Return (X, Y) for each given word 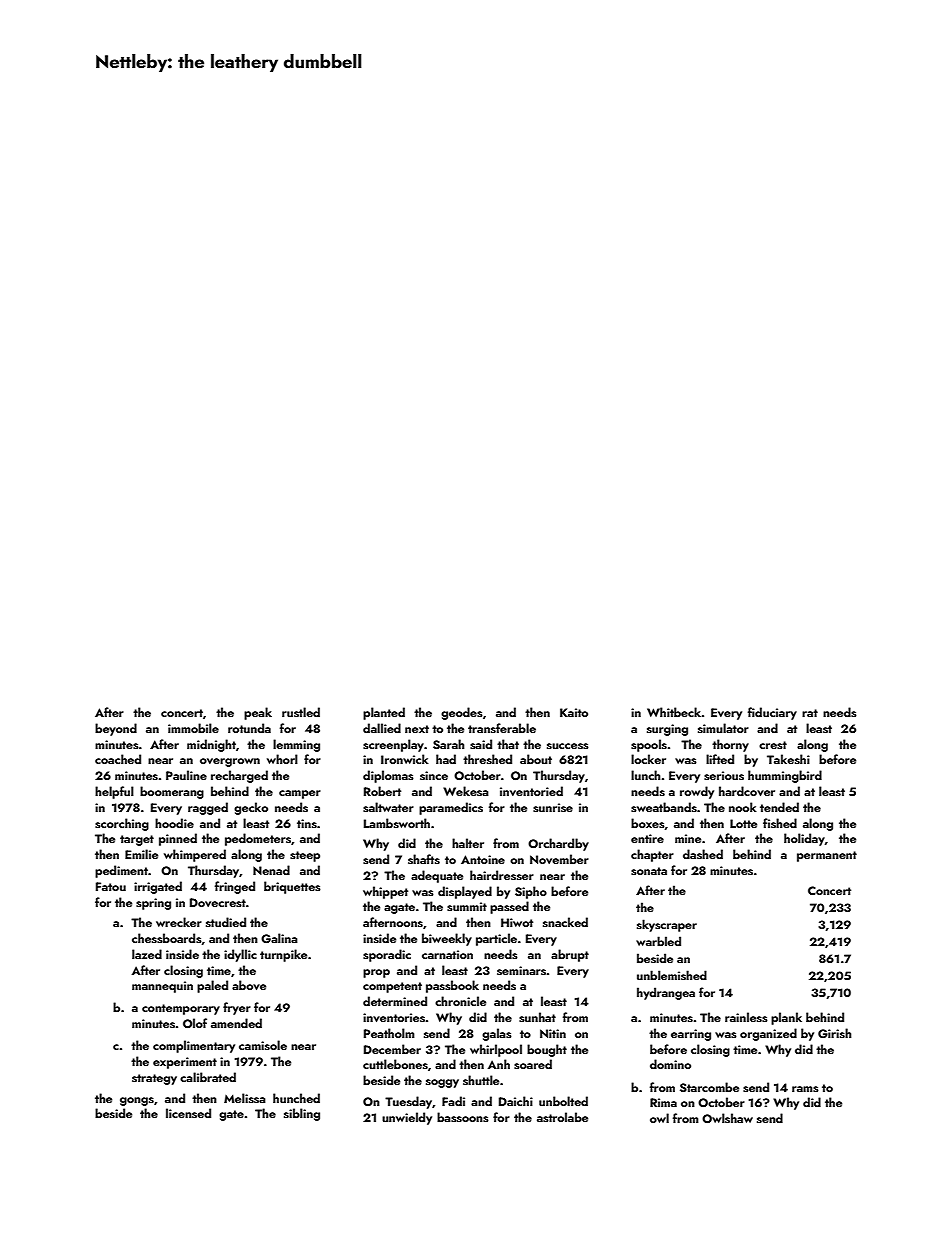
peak (258, 713)
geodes (462, 713)
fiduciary (772, 713)
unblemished (672, 975)
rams (805, 1089)
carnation (447, 954)
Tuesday (408, 1102)
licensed (188, 1113)
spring (153, 904)
